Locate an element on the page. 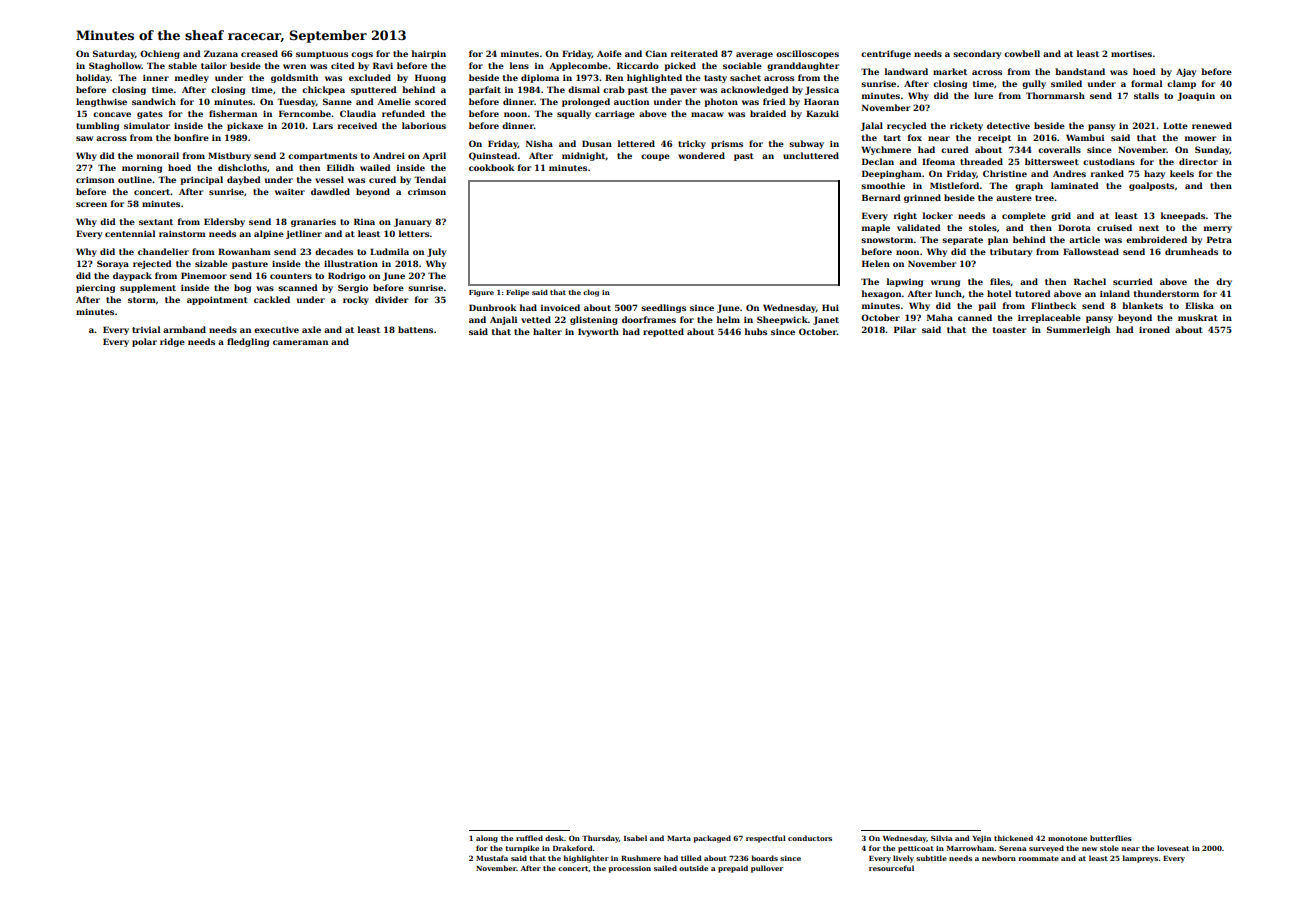  cogs is located at coordinates (362, 55).
